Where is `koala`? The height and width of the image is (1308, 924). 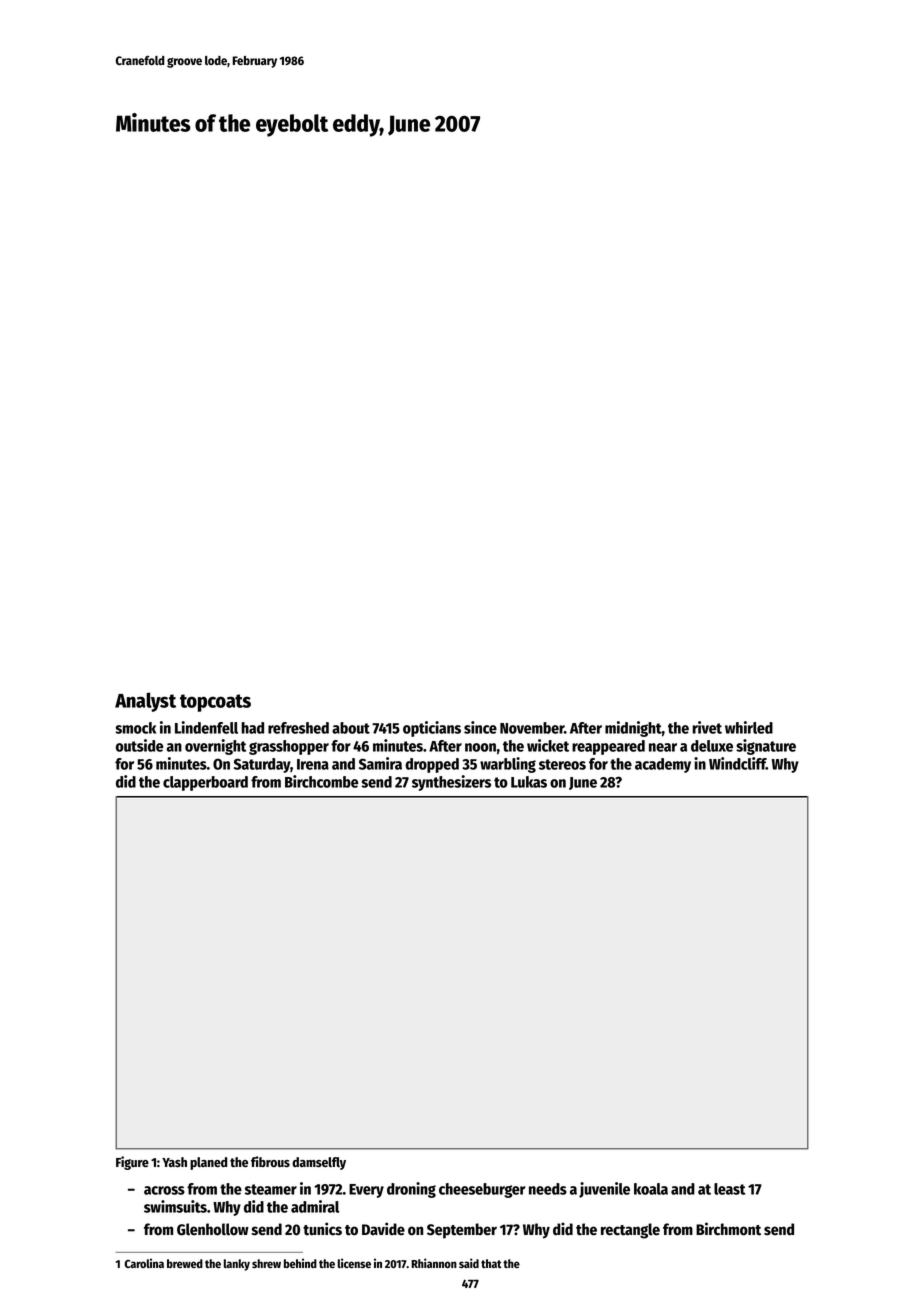 koala is located at coordinates (651, 1189).
